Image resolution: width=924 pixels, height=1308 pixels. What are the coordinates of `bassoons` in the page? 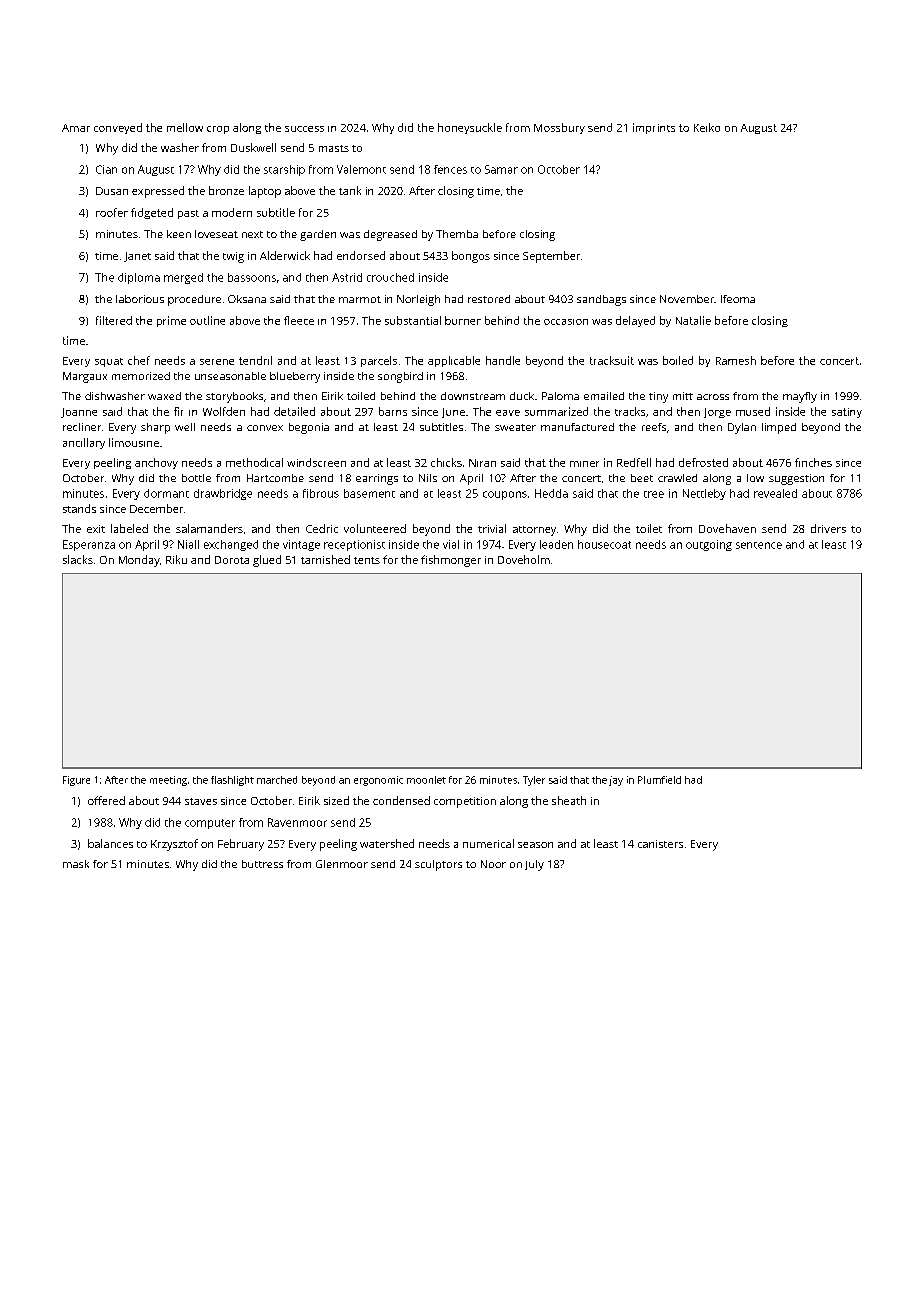 It's located at (252, 277).
